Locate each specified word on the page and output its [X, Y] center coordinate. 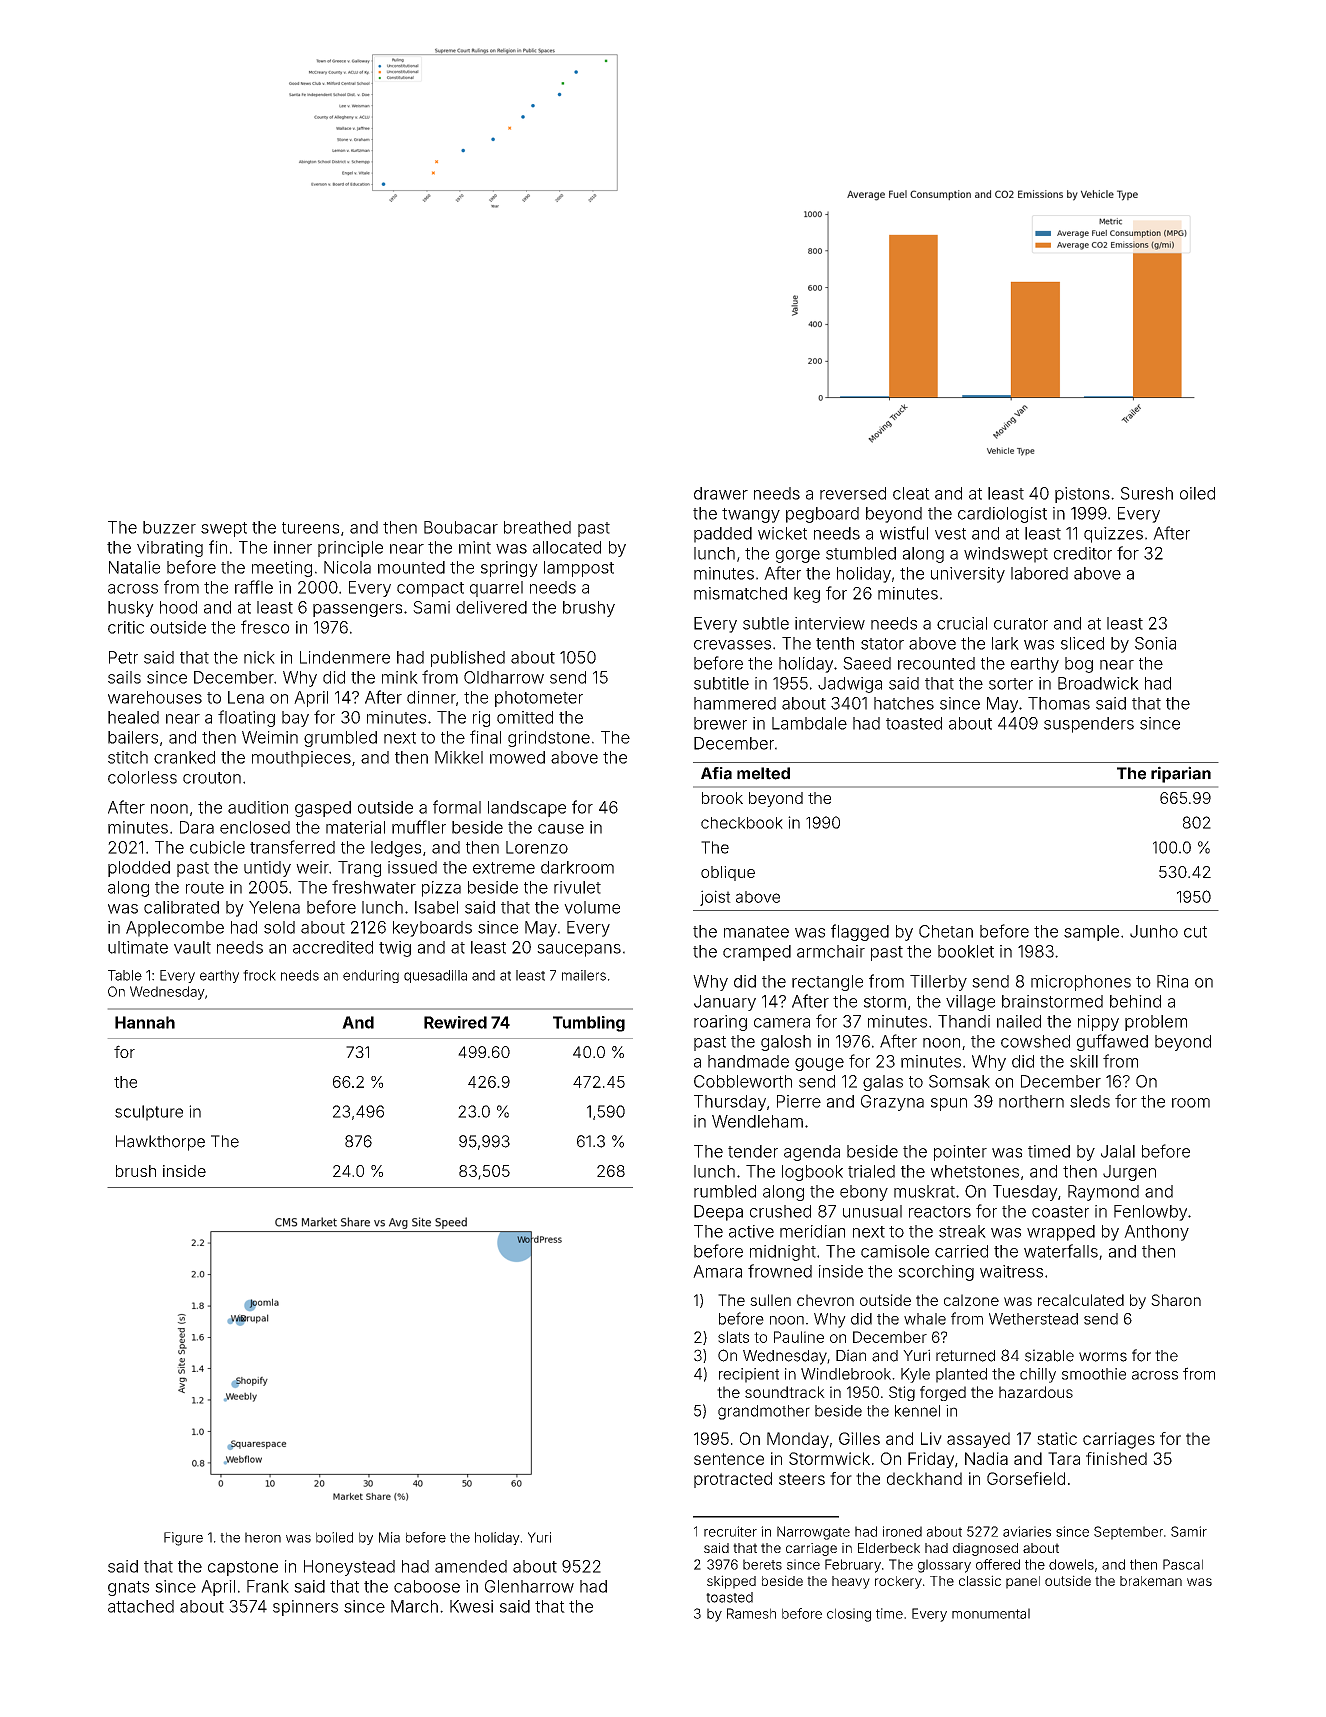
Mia [389, 1537]
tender [753, 1151]
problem [1156, 1023]
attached [141, 1606]
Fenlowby [1150, 1213]
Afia [716, 773]
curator [1021, 624]
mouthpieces [301, 759]
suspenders [1089, 725]
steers [802, 1479]
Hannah [145, 1022]
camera [782, 1023]
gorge [798, 556]
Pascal [1183, 1564]
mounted [411, 567]
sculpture [149, 1113]
